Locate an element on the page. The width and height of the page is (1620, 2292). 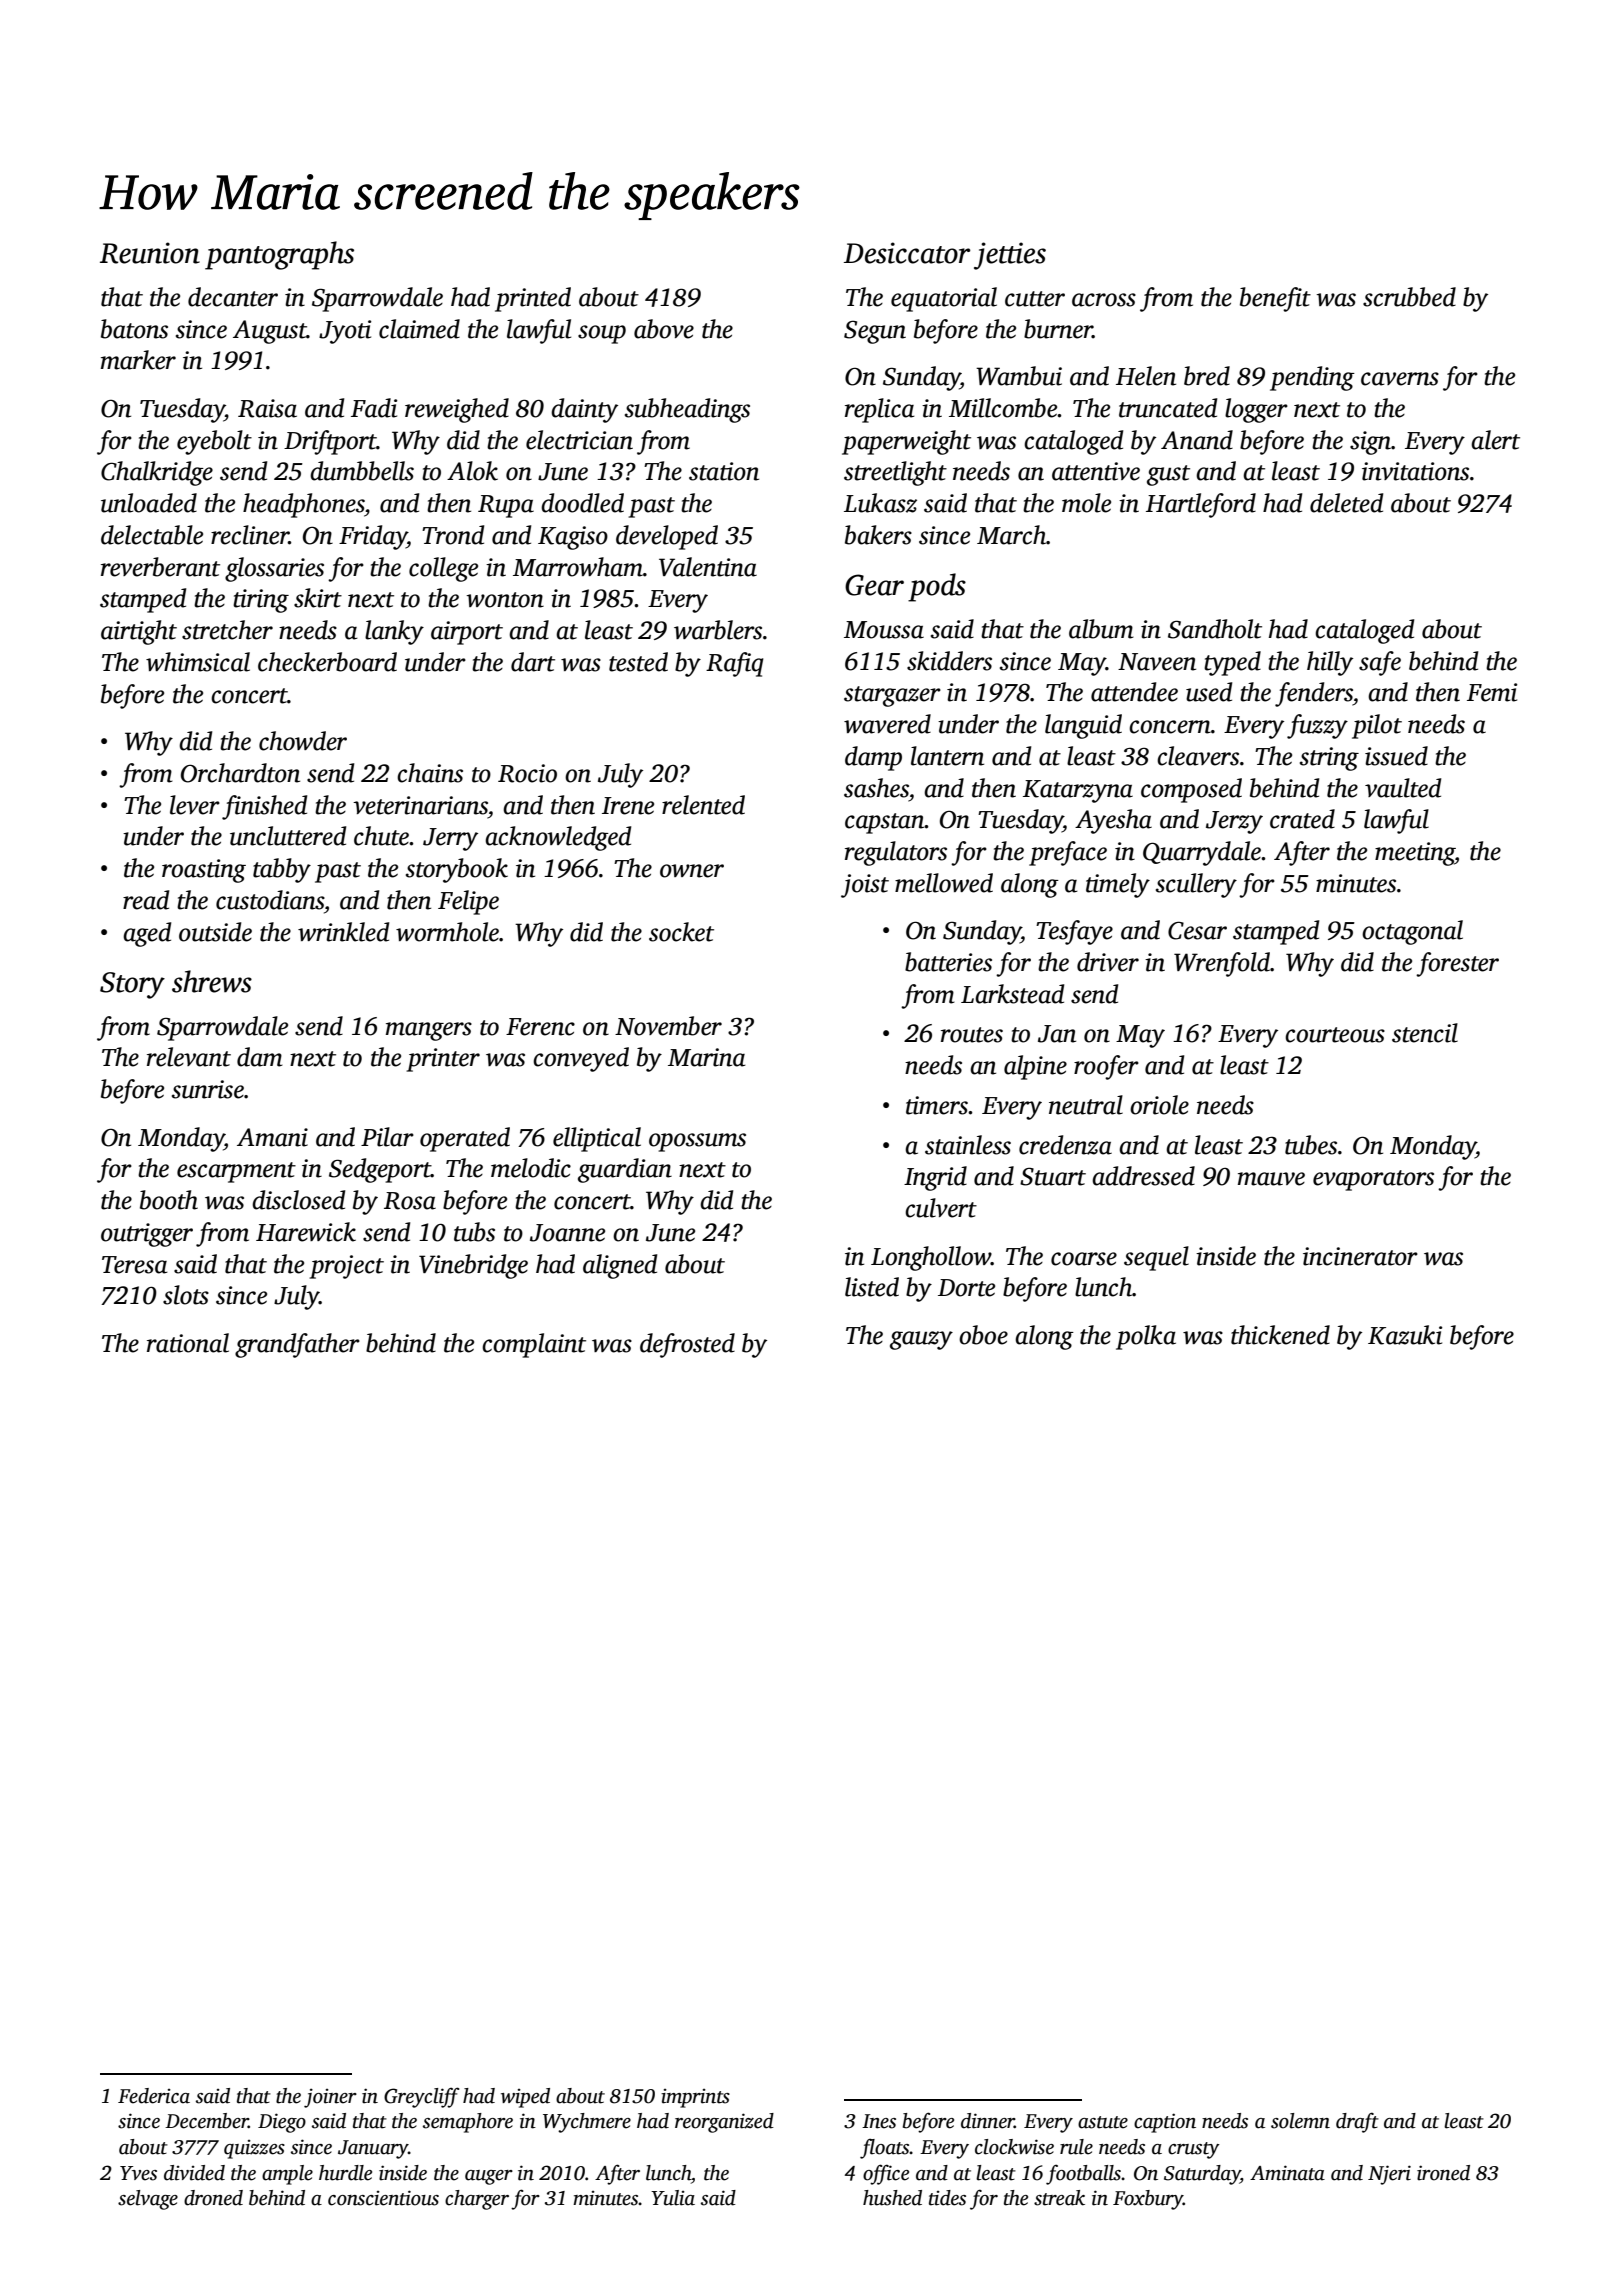
selvage is located at coordinates (148, 2200).
